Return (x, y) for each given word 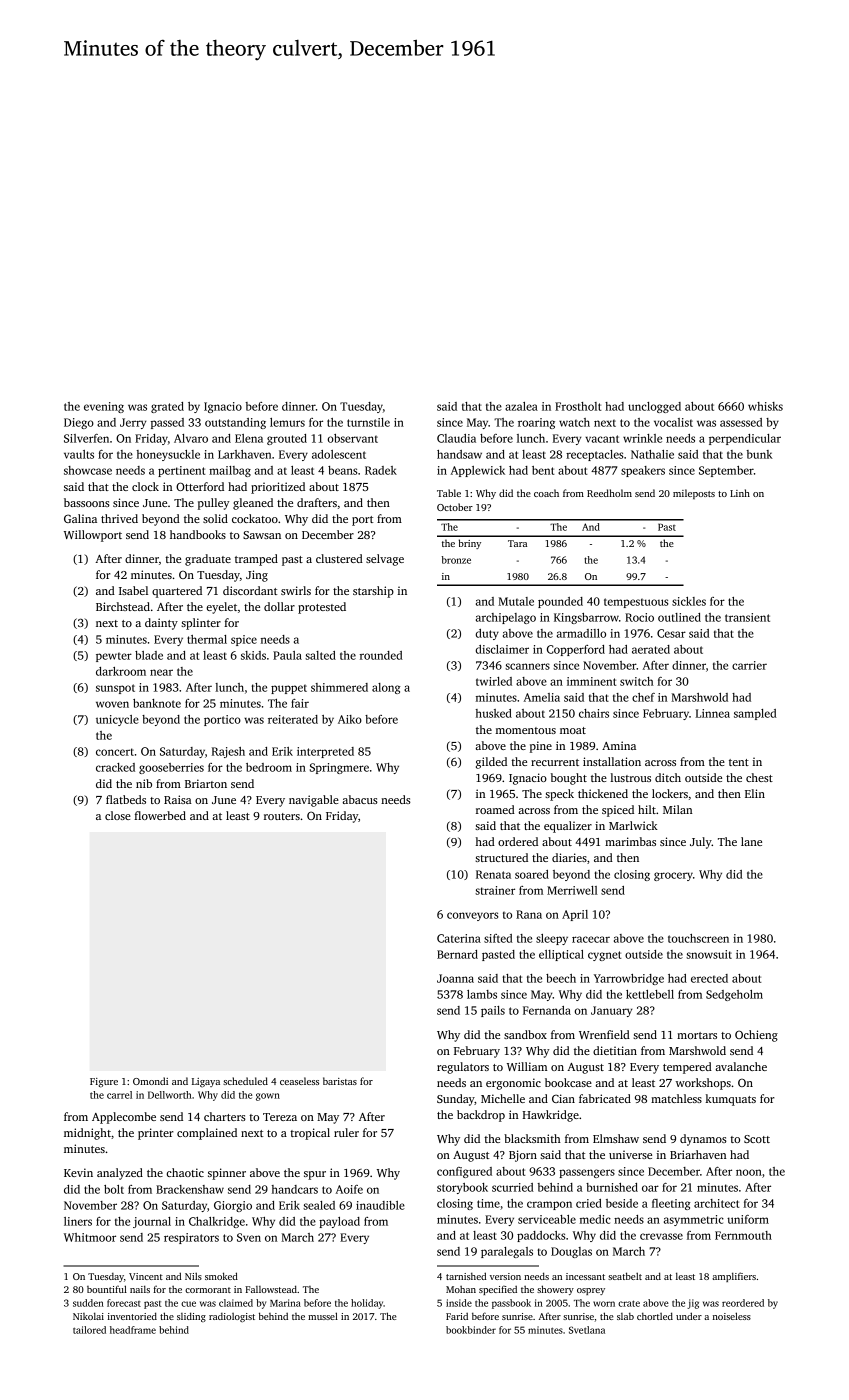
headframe (133, 1330)
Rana (529, 914)
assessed (741, 422)
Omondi (150, 1081)
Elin (755, 793)
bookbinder (471, 1330)
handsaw (459, 454)
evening (104, 407)
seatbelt (625, 1276)
